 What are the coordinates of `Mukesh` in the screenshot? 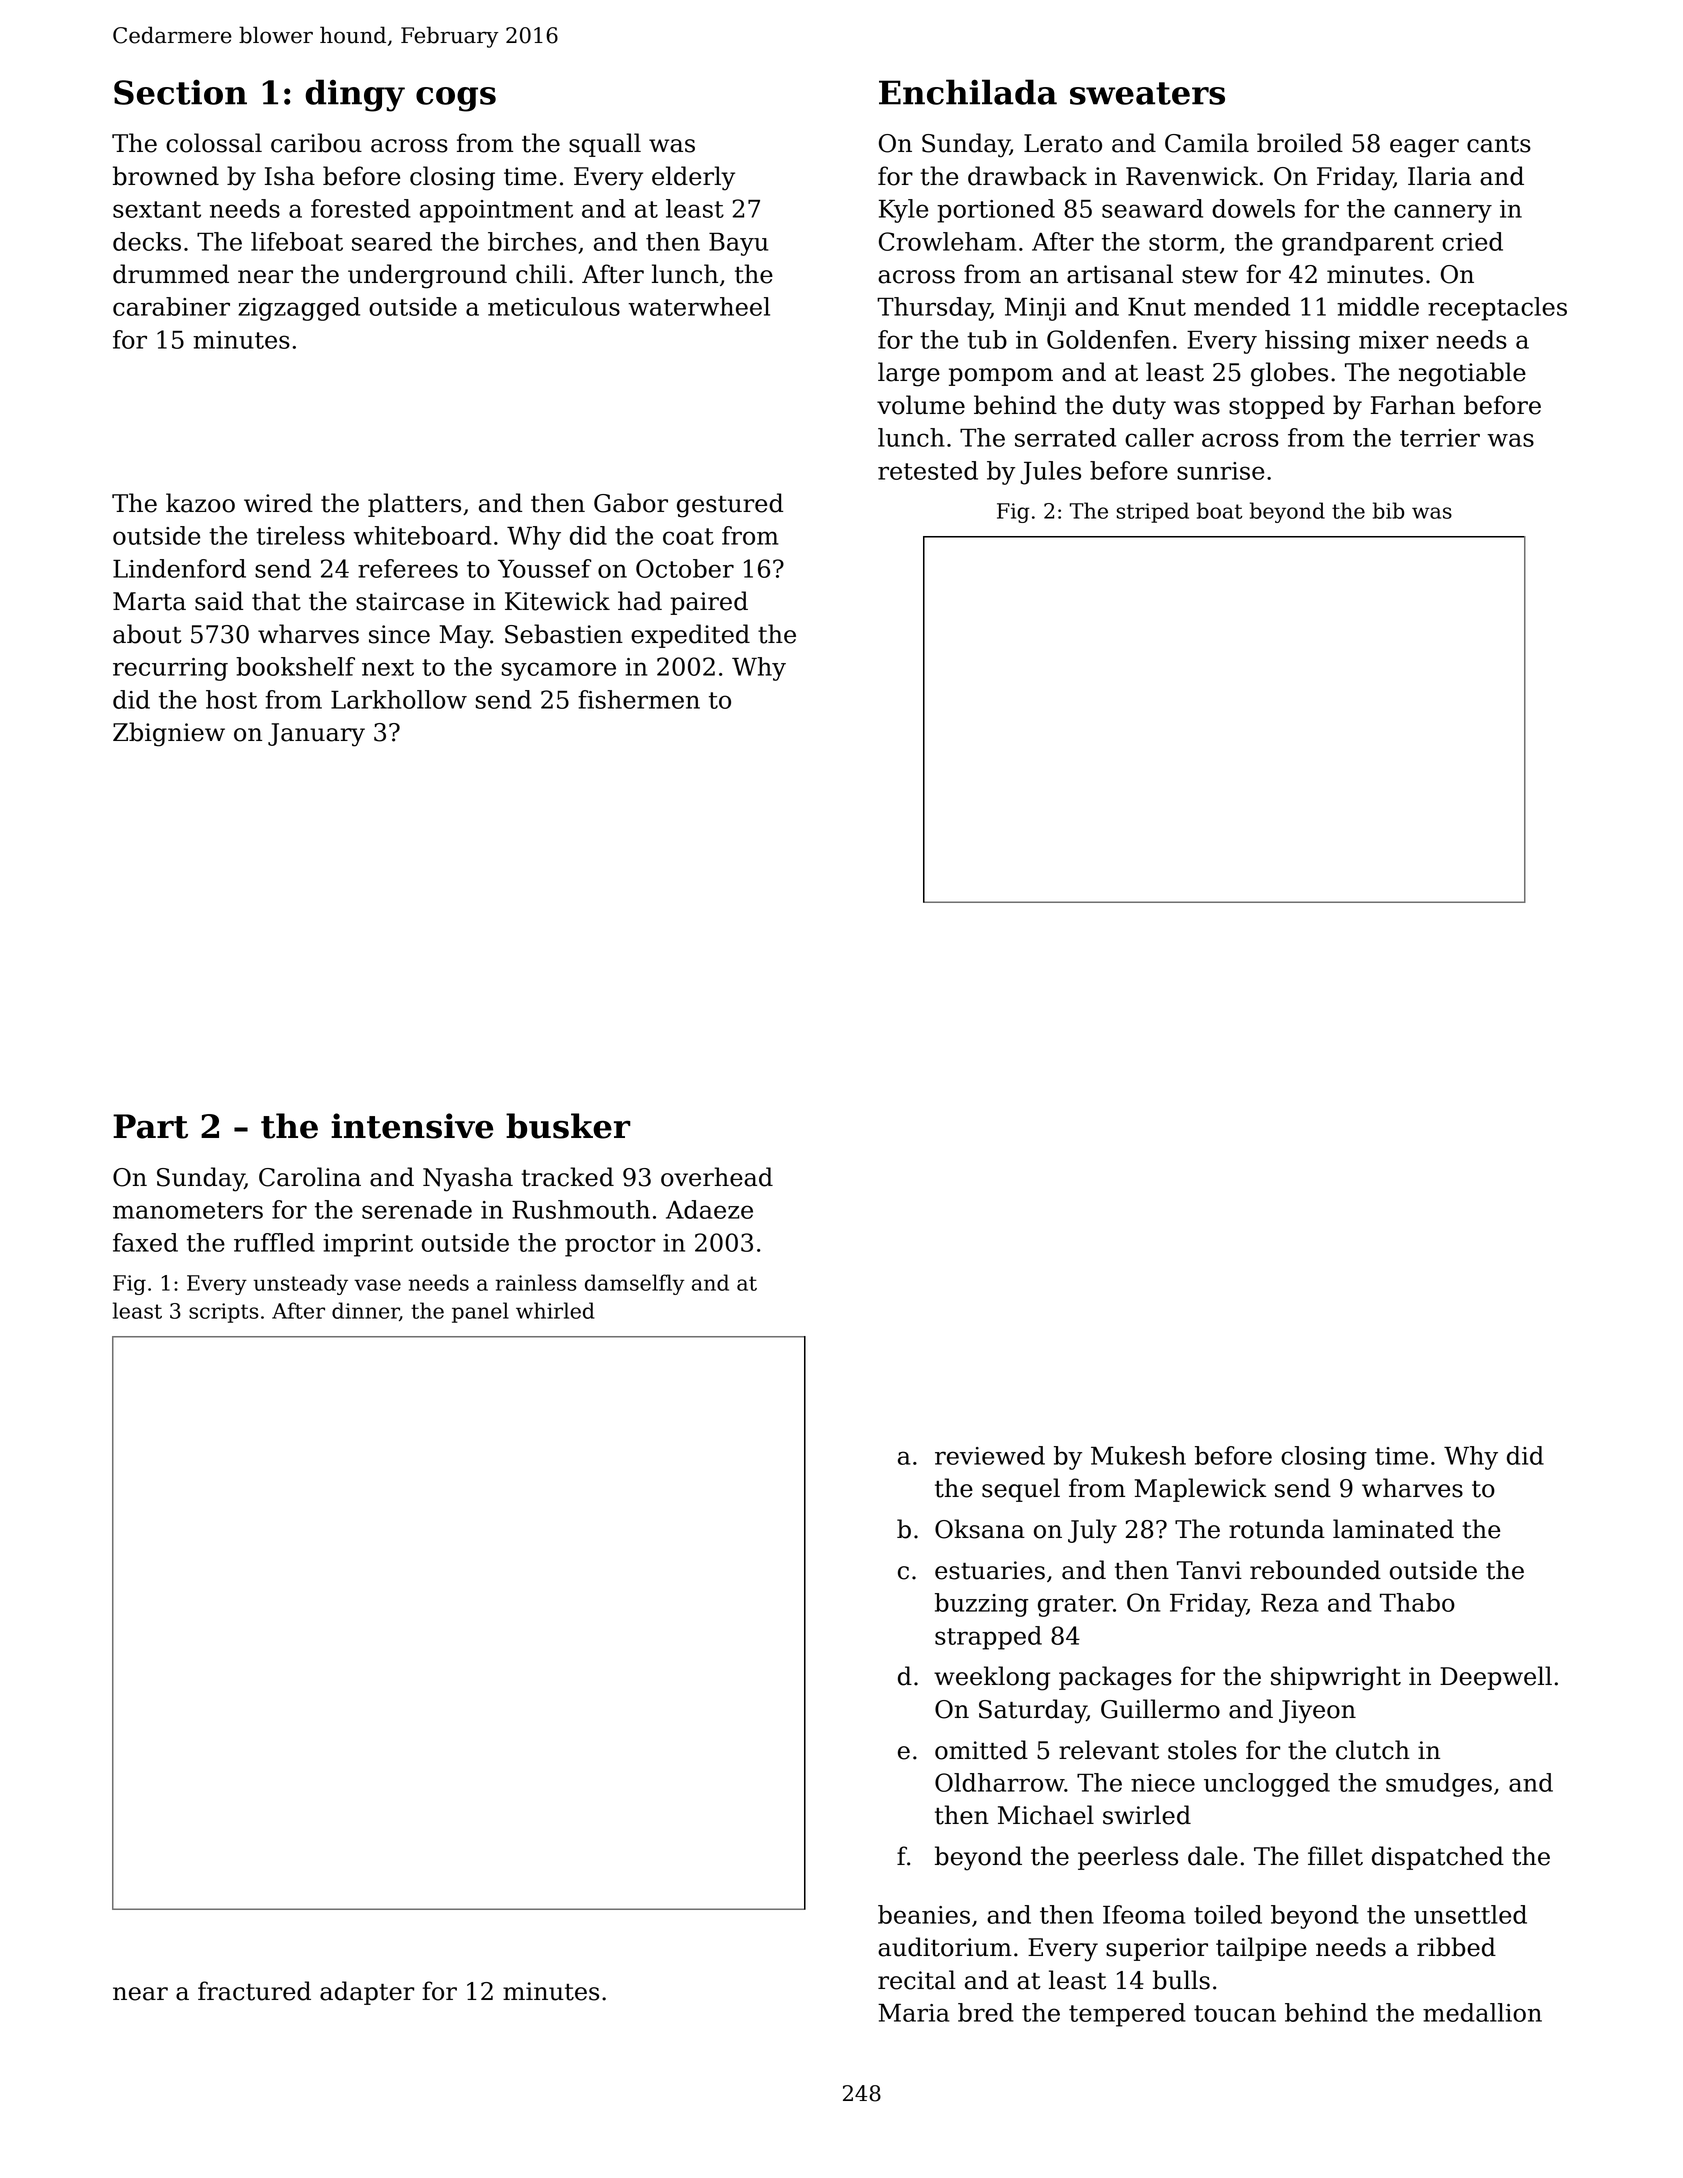 It's located at (1138, 1455).
